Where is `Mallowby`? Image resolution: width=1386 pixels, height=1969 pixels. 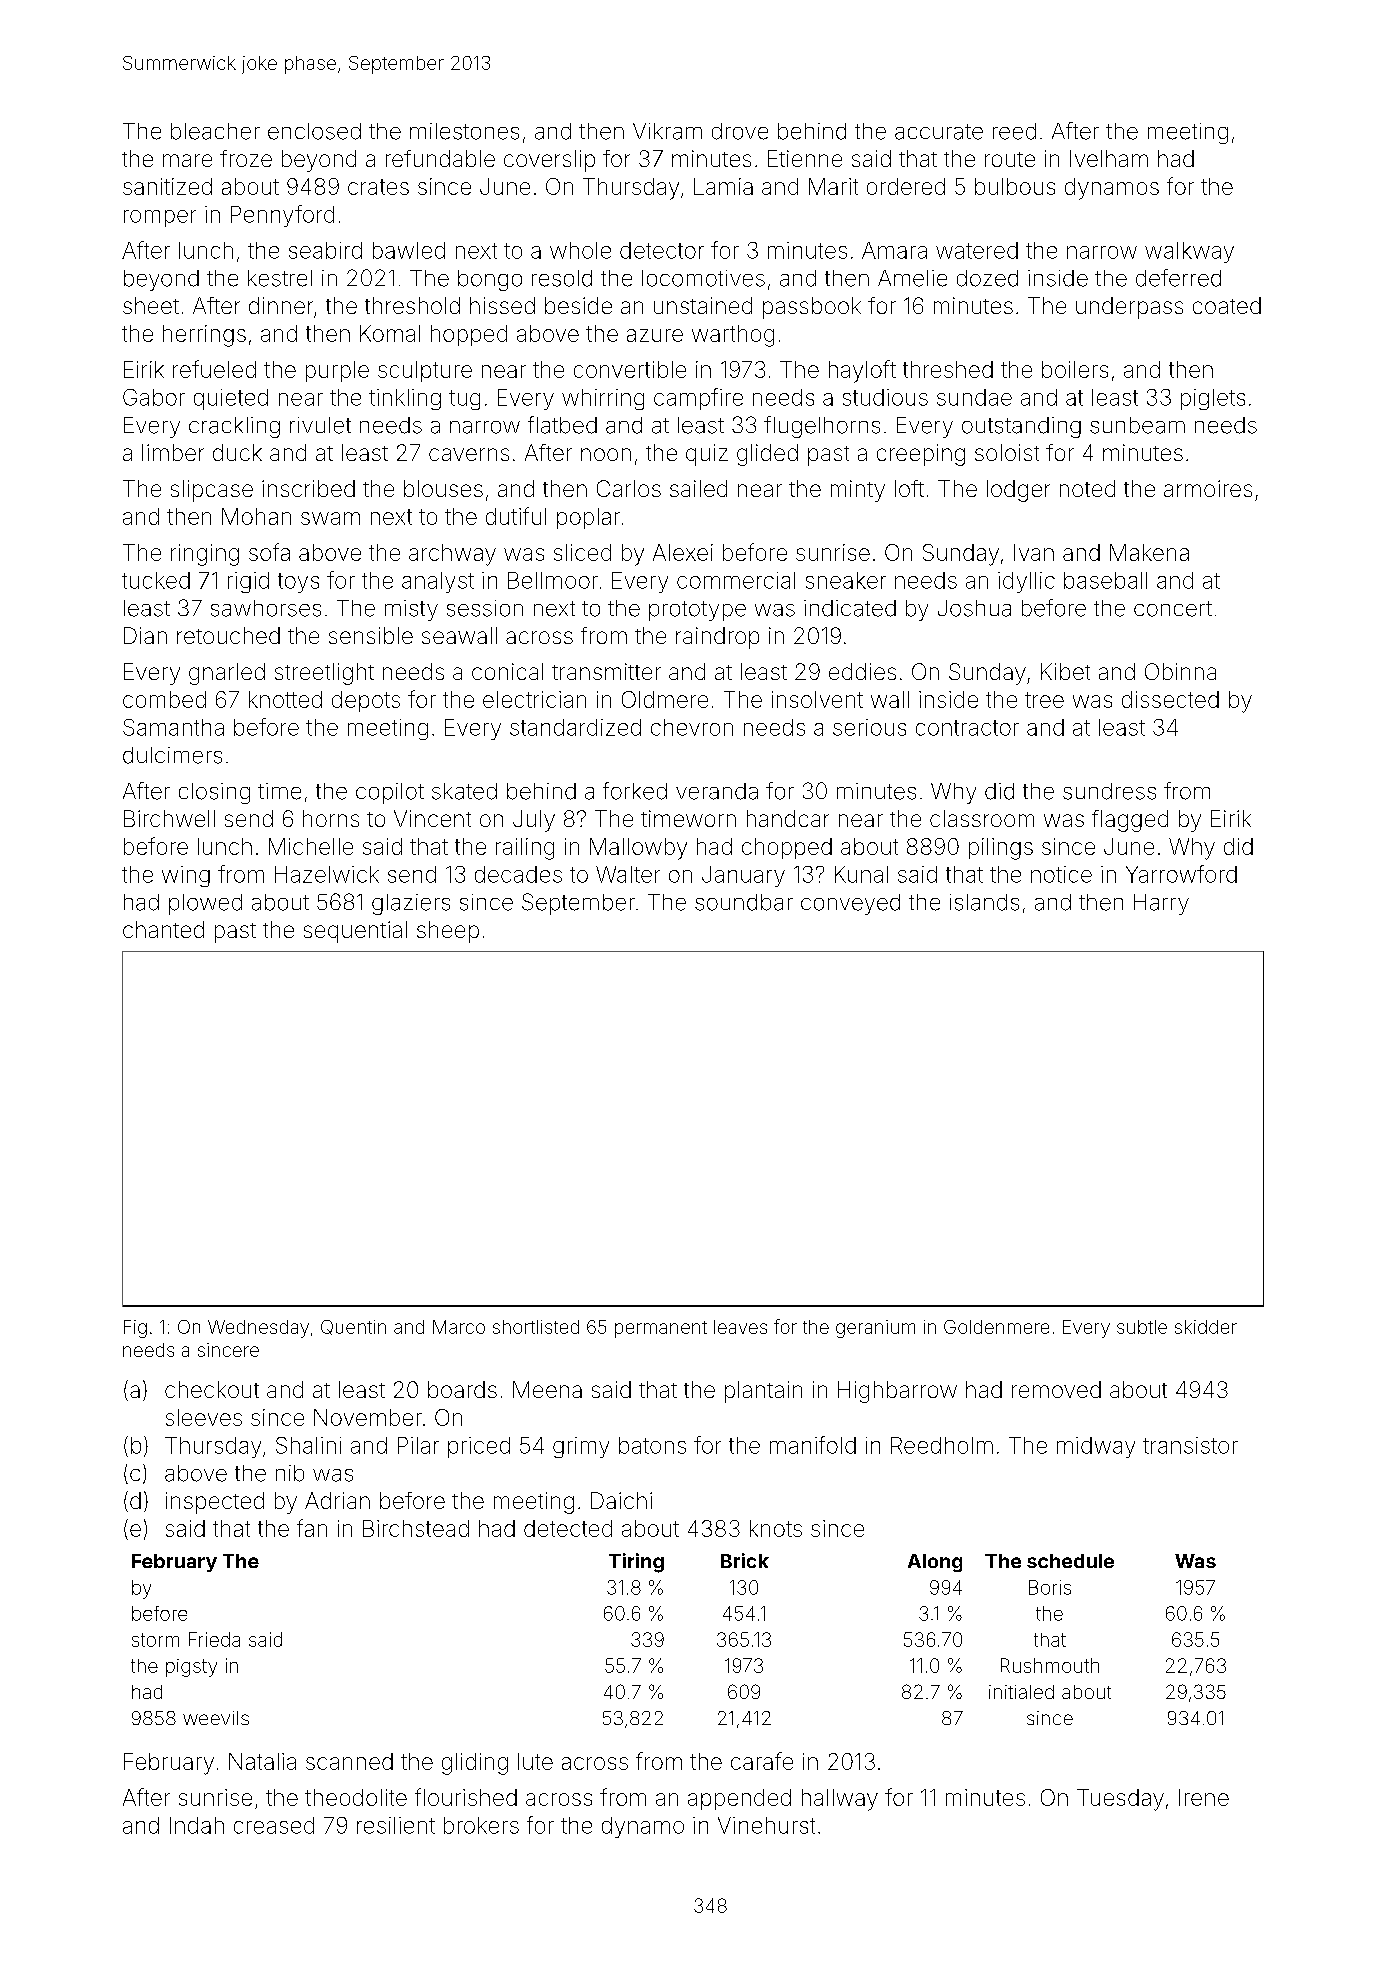
Mallowby is located at coordinates (638, 849).
